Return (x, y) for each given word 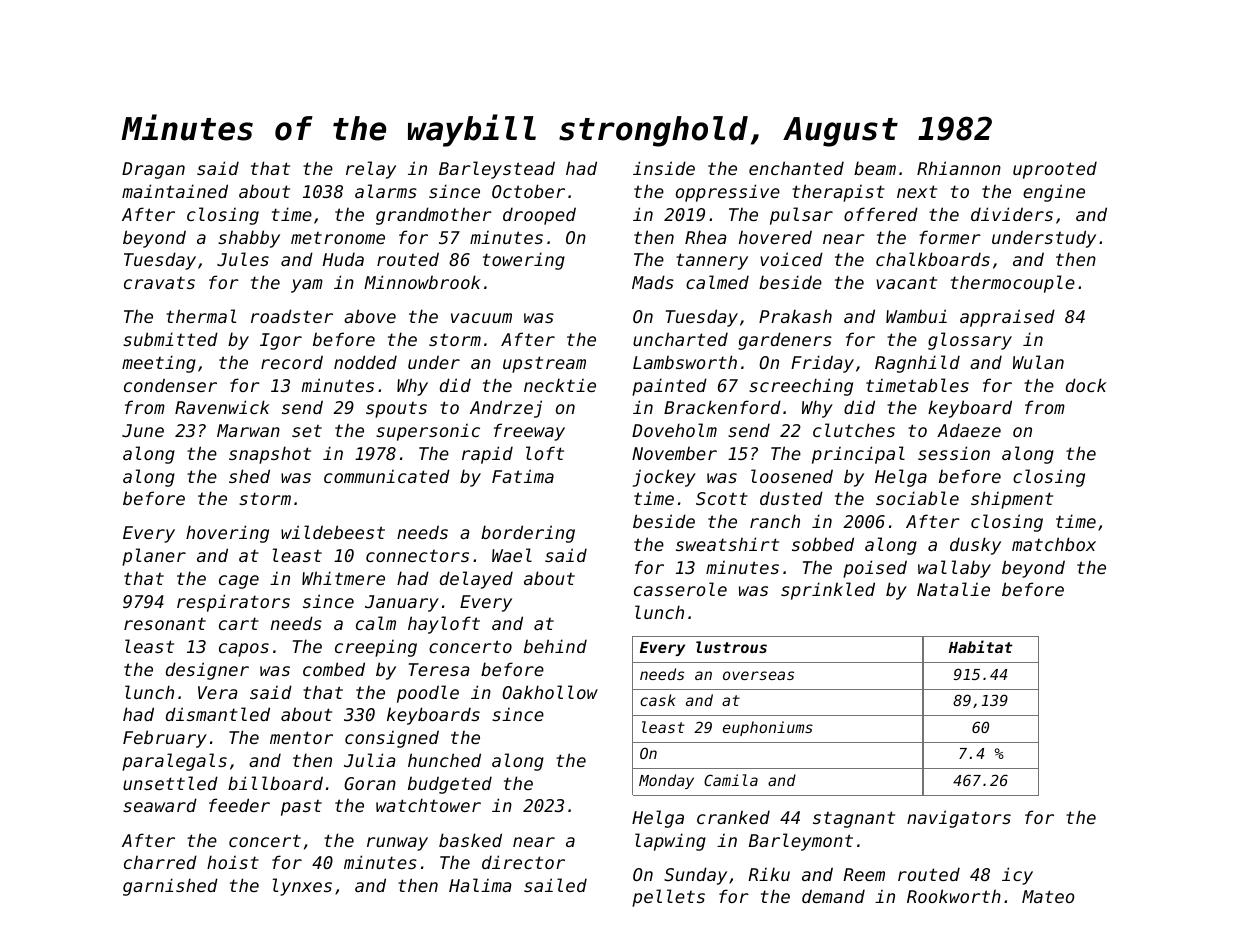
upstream (544, 364)
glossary (970, 341)
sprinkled (828, 591)
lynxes (302, 887)
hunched (444, 760)
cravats (159, 283)
